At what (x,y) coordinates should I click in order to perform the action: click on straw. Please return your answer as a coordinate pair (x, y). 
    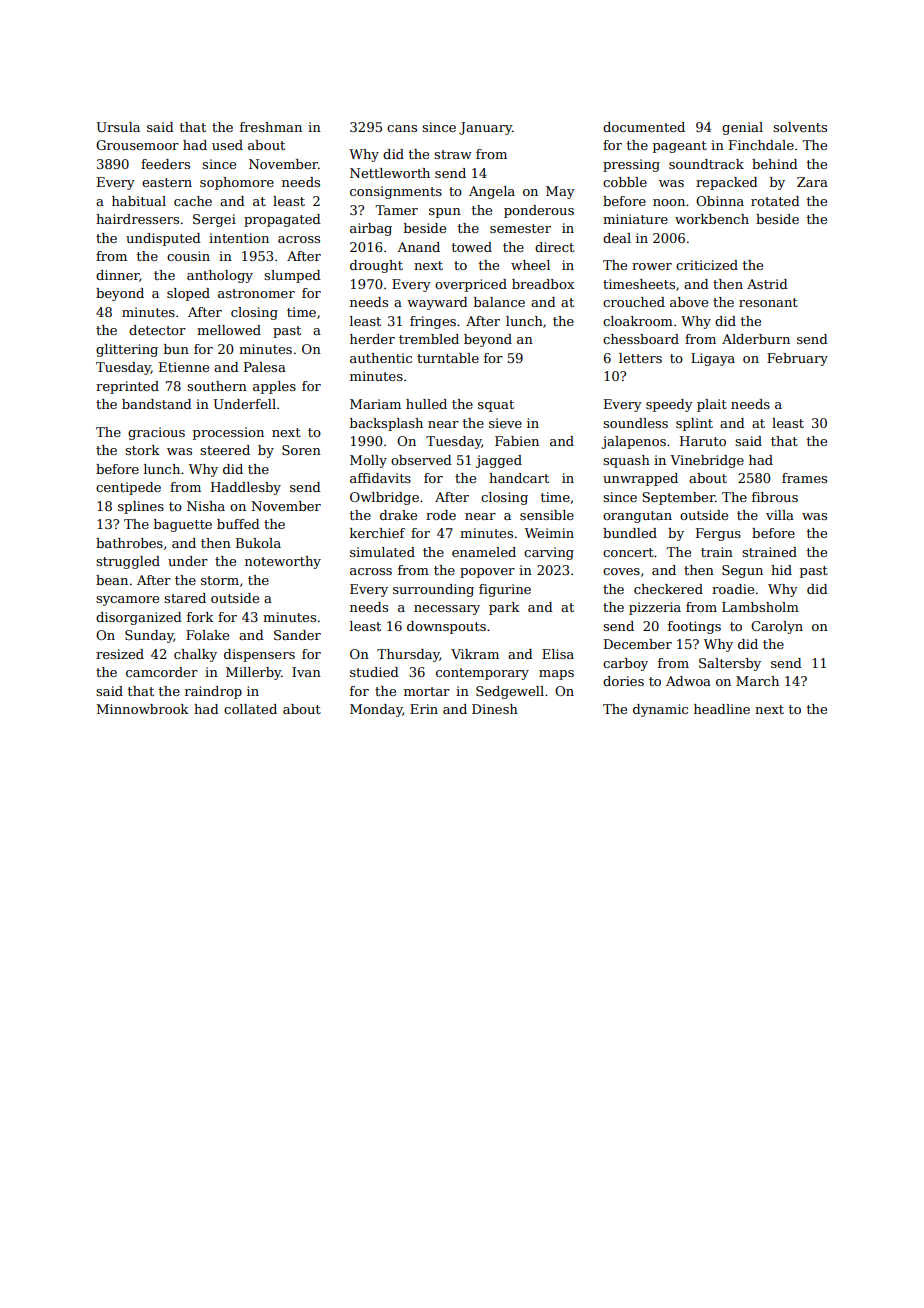
    Looking at the image, I should click on (453, 154).
